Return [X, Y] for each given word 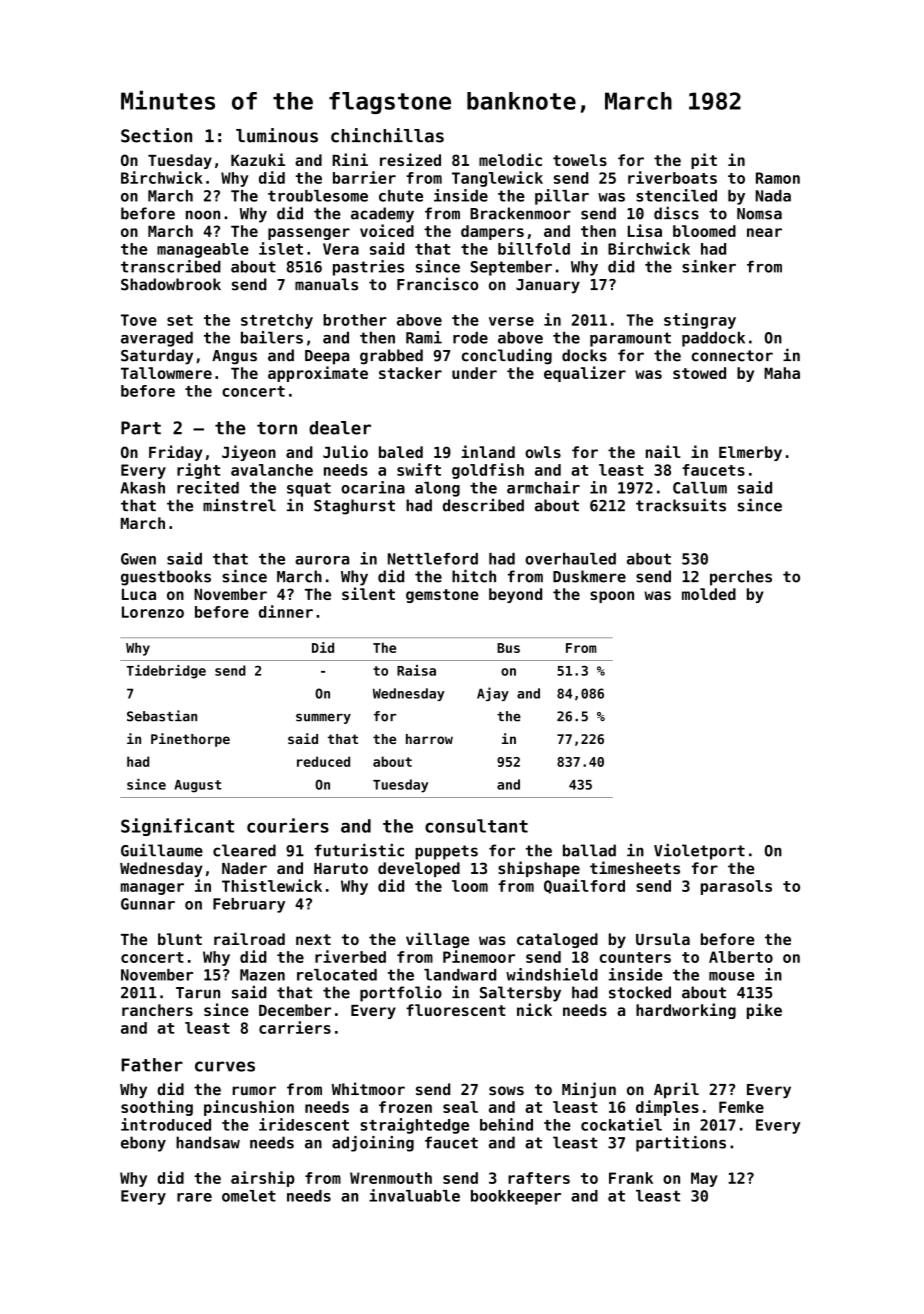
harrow [429, 739]
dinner [286, 611]
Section [156, 135]
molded [709, 594]
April [676, 1090]
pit [704, 161]
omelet [249, 1196]
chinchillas [387, 135]
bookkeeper [516, 1197]
